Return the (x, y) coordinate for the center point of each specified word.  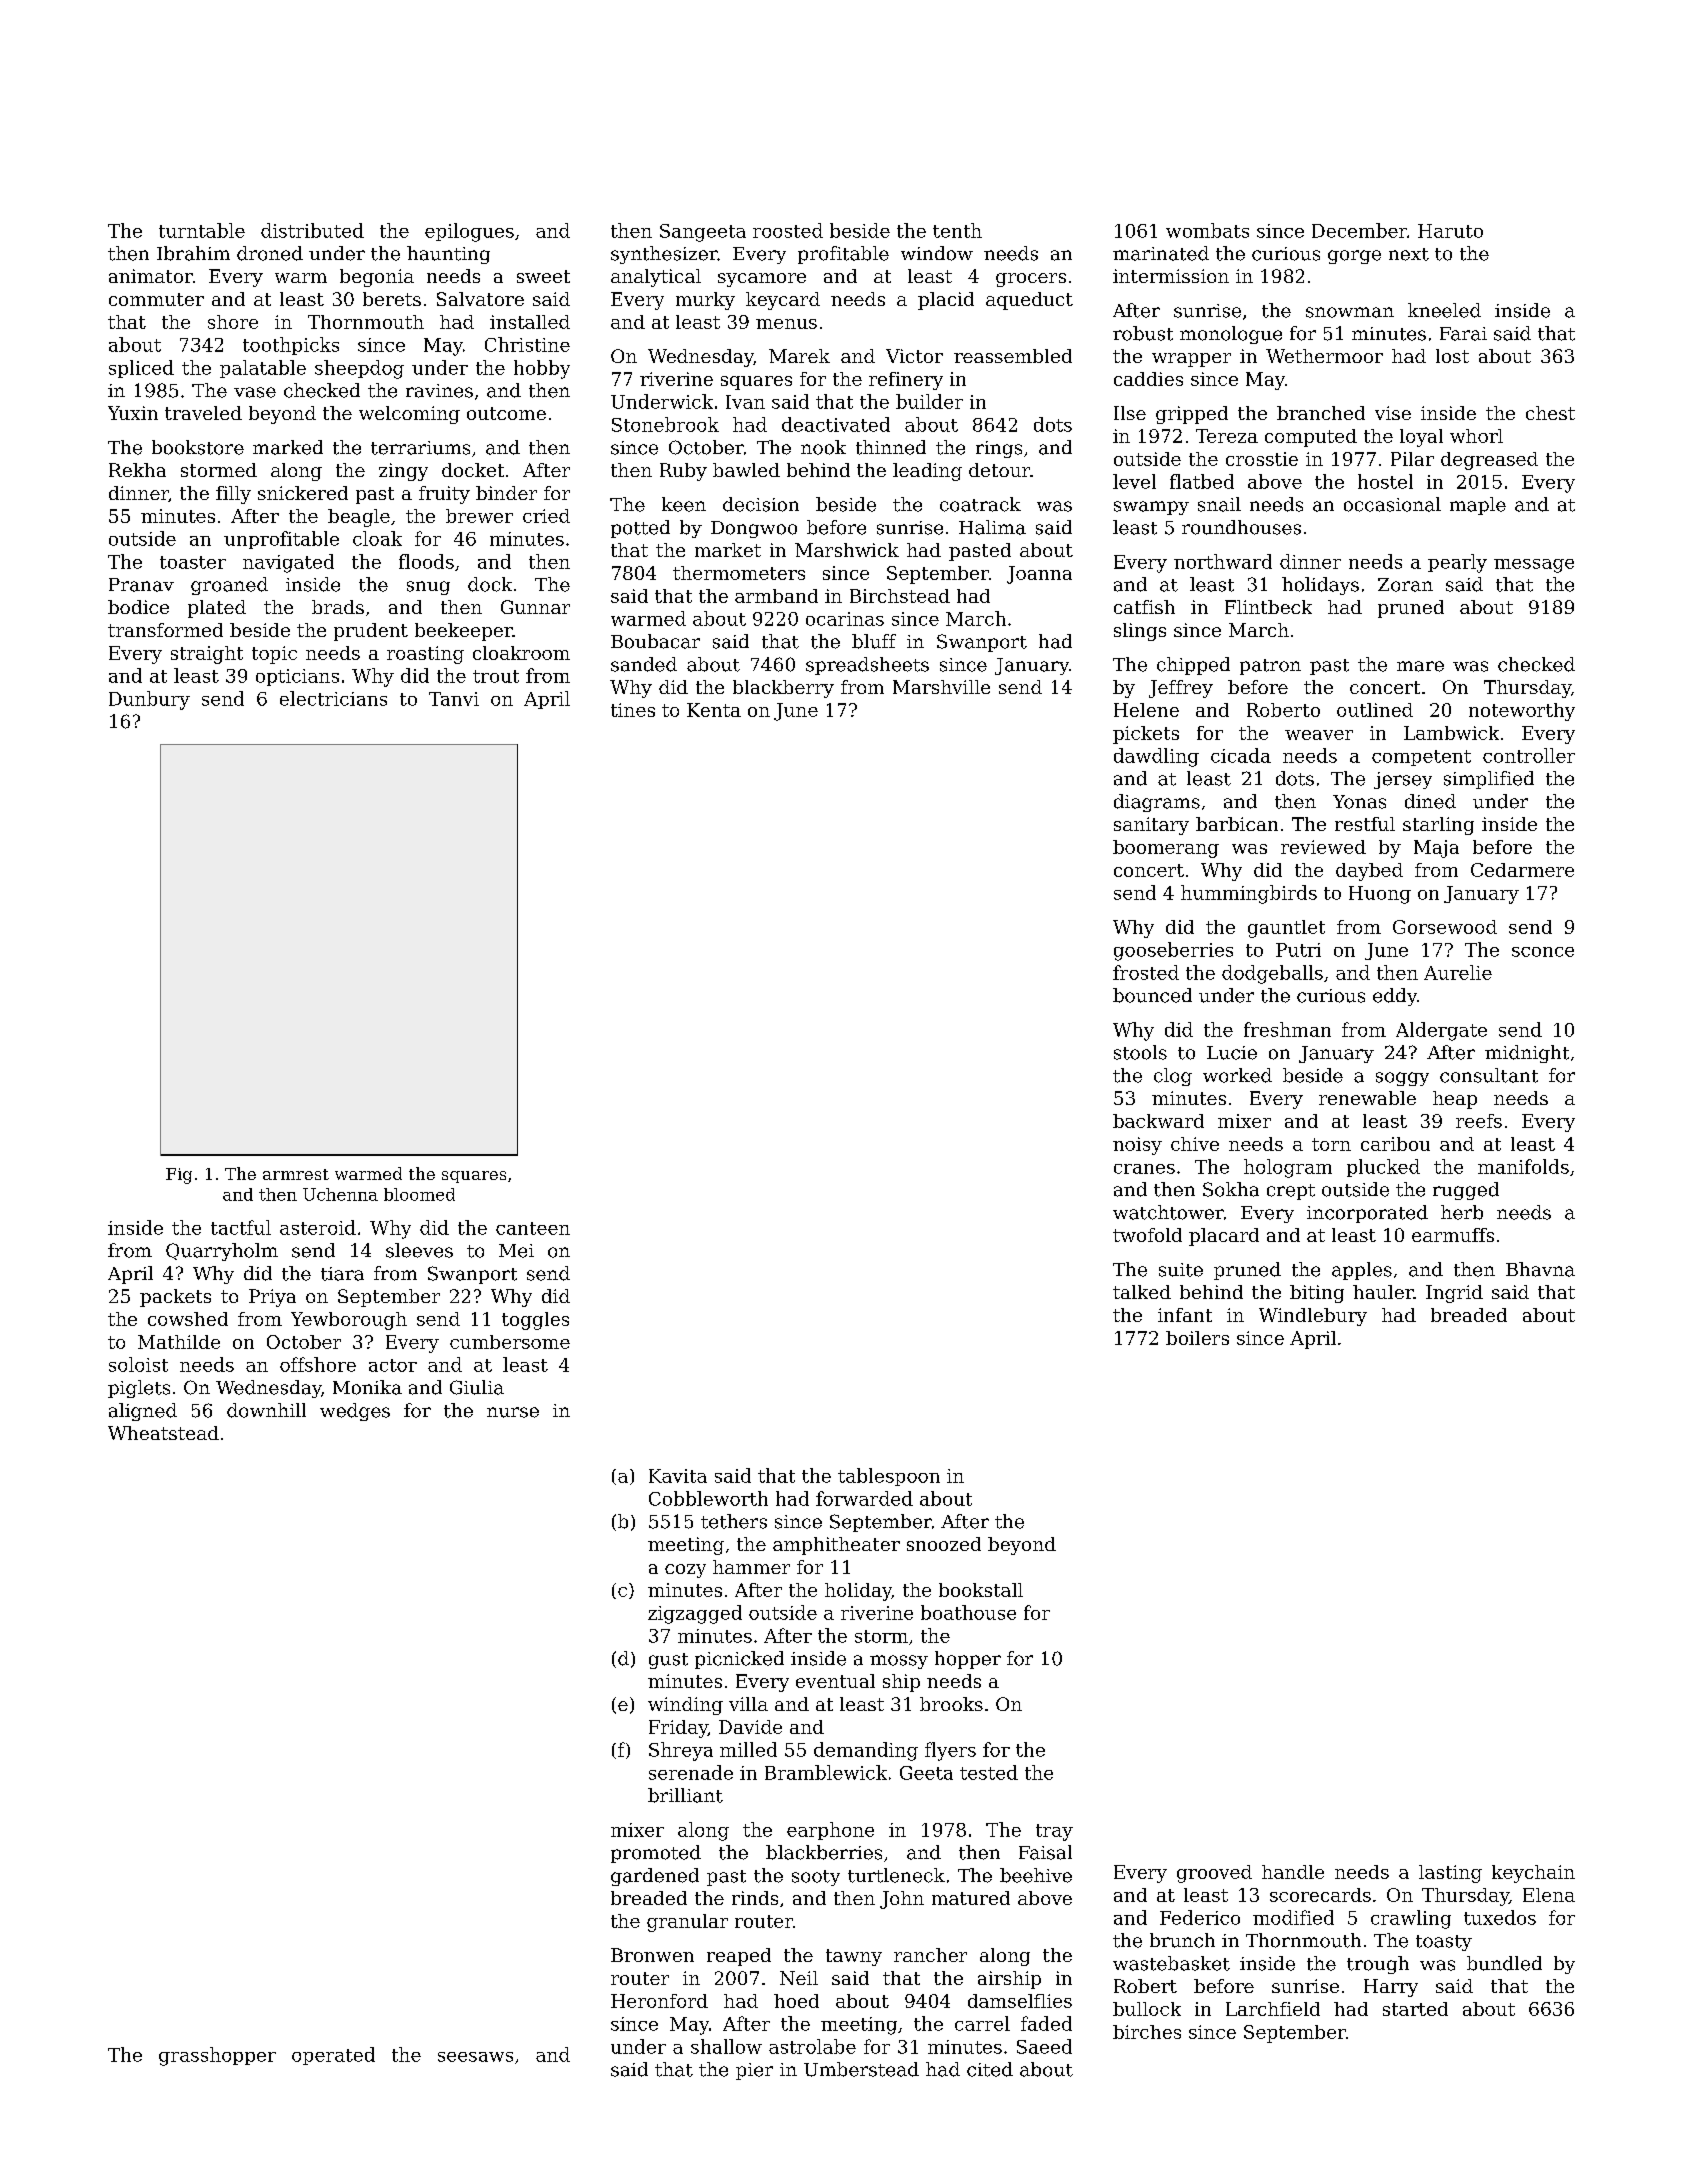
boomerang (1166, 849)
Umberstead (861, 2069)
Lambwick (1451, 733)
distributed (312, 230)
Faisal (1045, 1852)
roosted (788, 230)
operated (333, 2056)
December (1359, 230)
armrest (296, 1174)
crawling (1411, 1919)
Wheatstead (163, 1433)
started (1415, 2009)
